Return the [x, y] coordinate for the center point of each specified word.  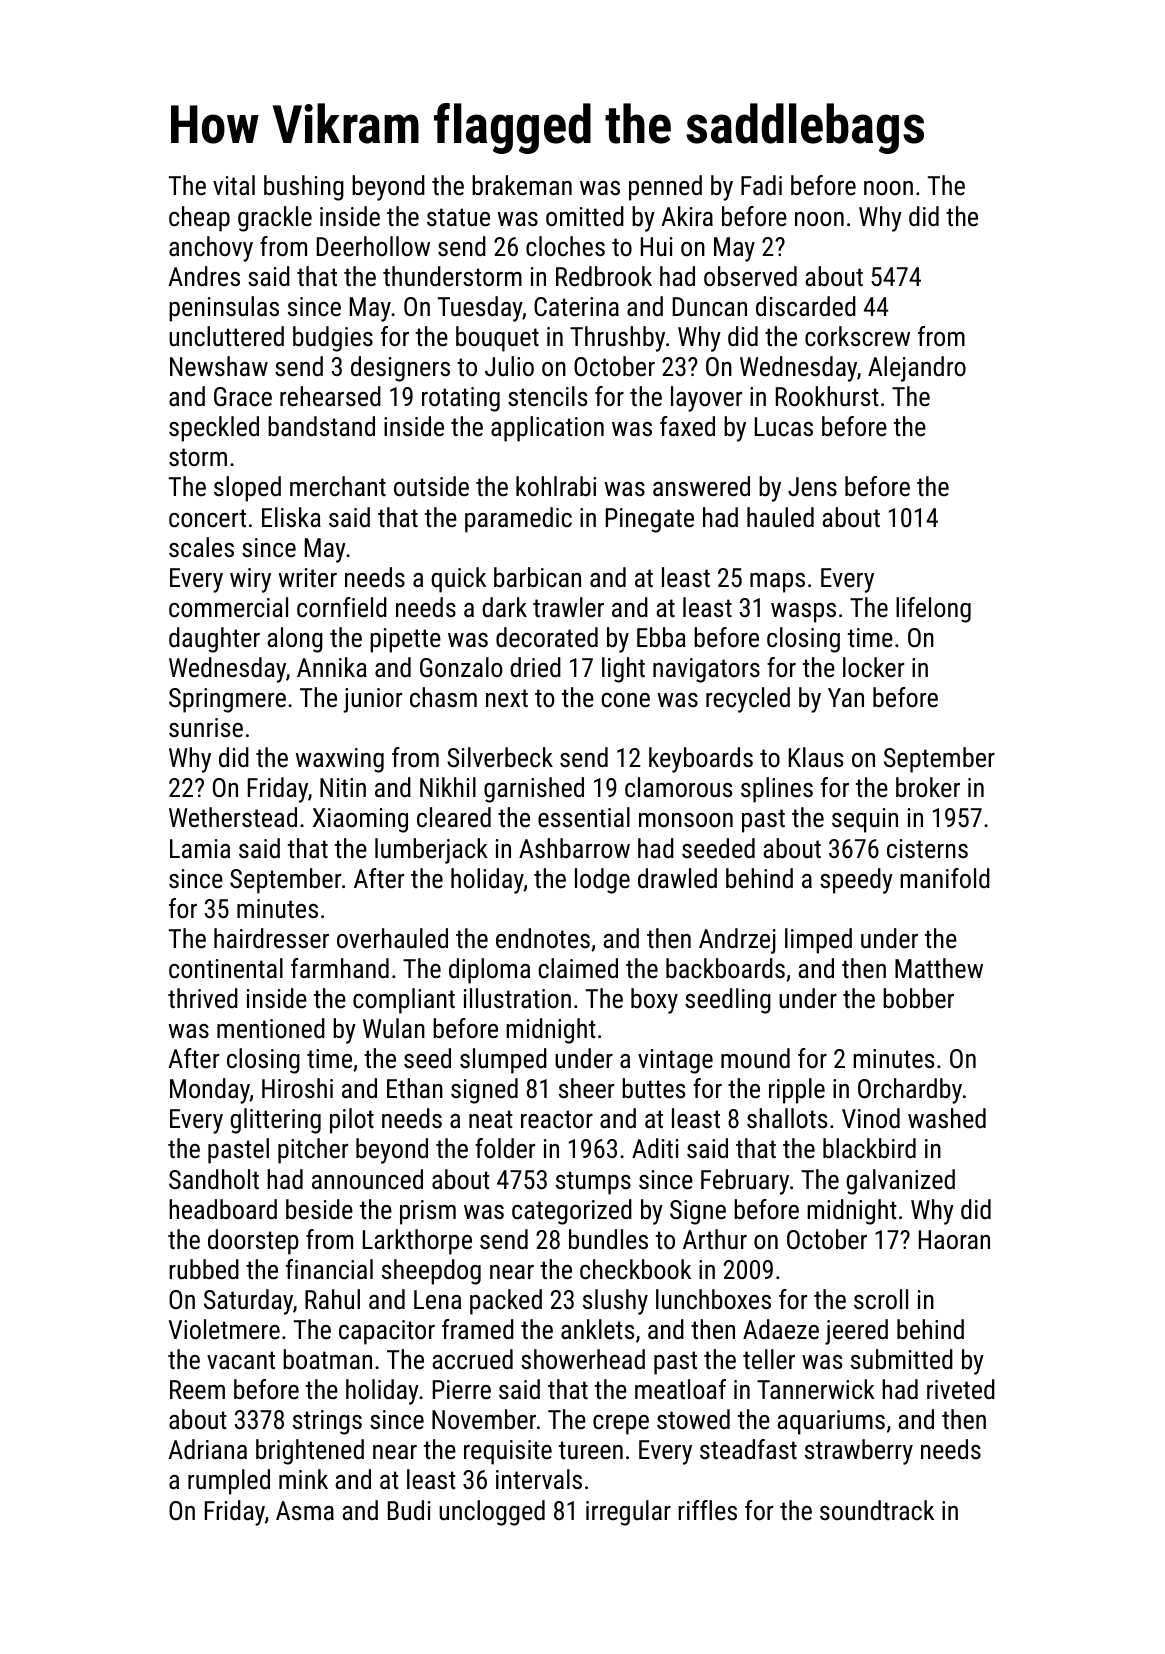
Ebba [661, 637]
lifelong [933, 610]
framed [478, 1329]
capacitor [387, 1332]
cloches [565, 246]
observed [750, 276]
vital [234, 185]
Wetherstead [233, 817]
